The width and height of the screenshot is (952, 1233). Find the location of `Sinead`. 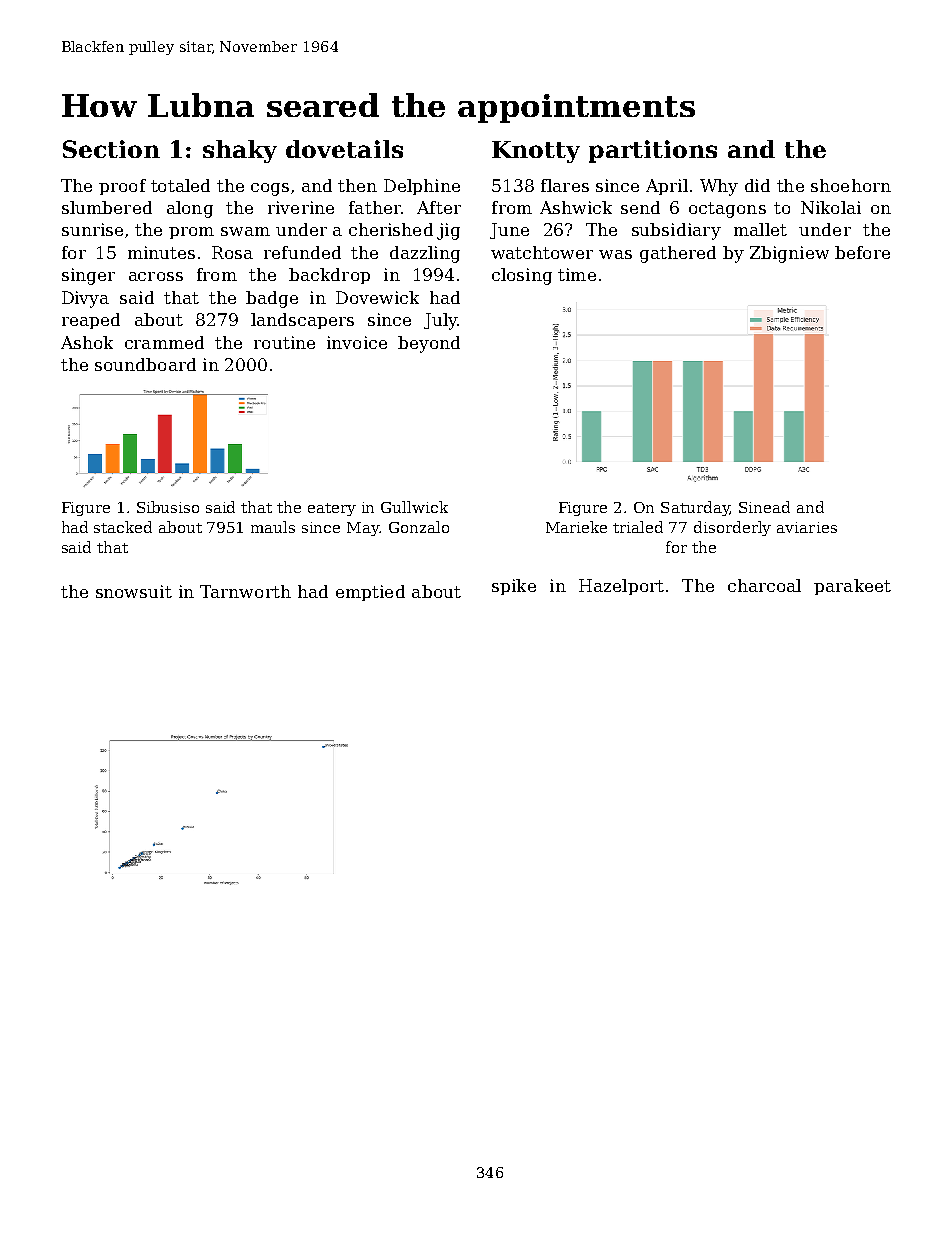

Sinead is located at coordinates (764, 507).
